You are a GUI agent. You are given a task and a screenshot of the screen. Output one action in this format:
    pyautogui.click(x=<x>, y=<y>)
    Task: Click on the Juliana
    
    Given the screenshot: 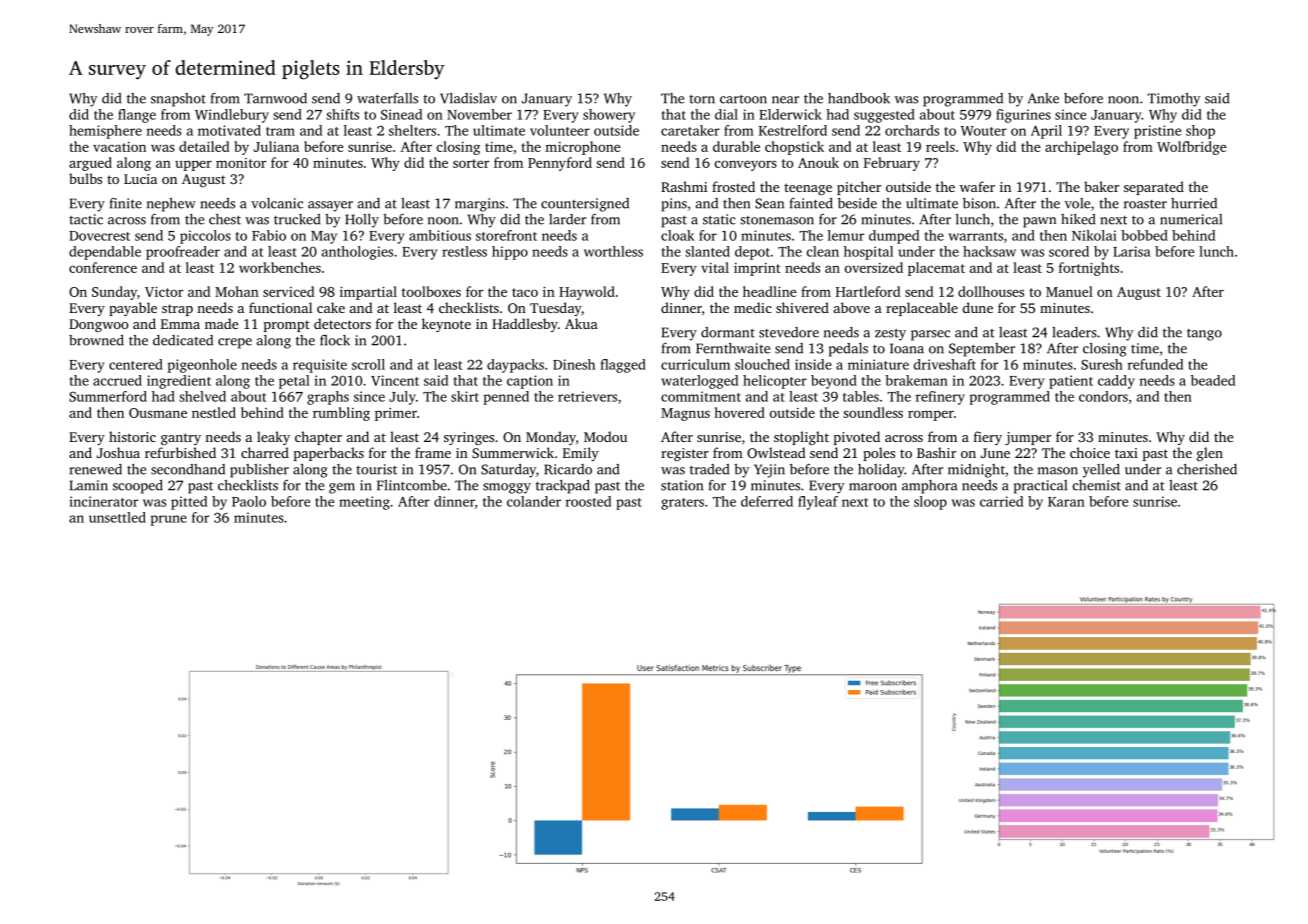 What is the action you would take?
    pyautogui.click(x=276, y=146)
